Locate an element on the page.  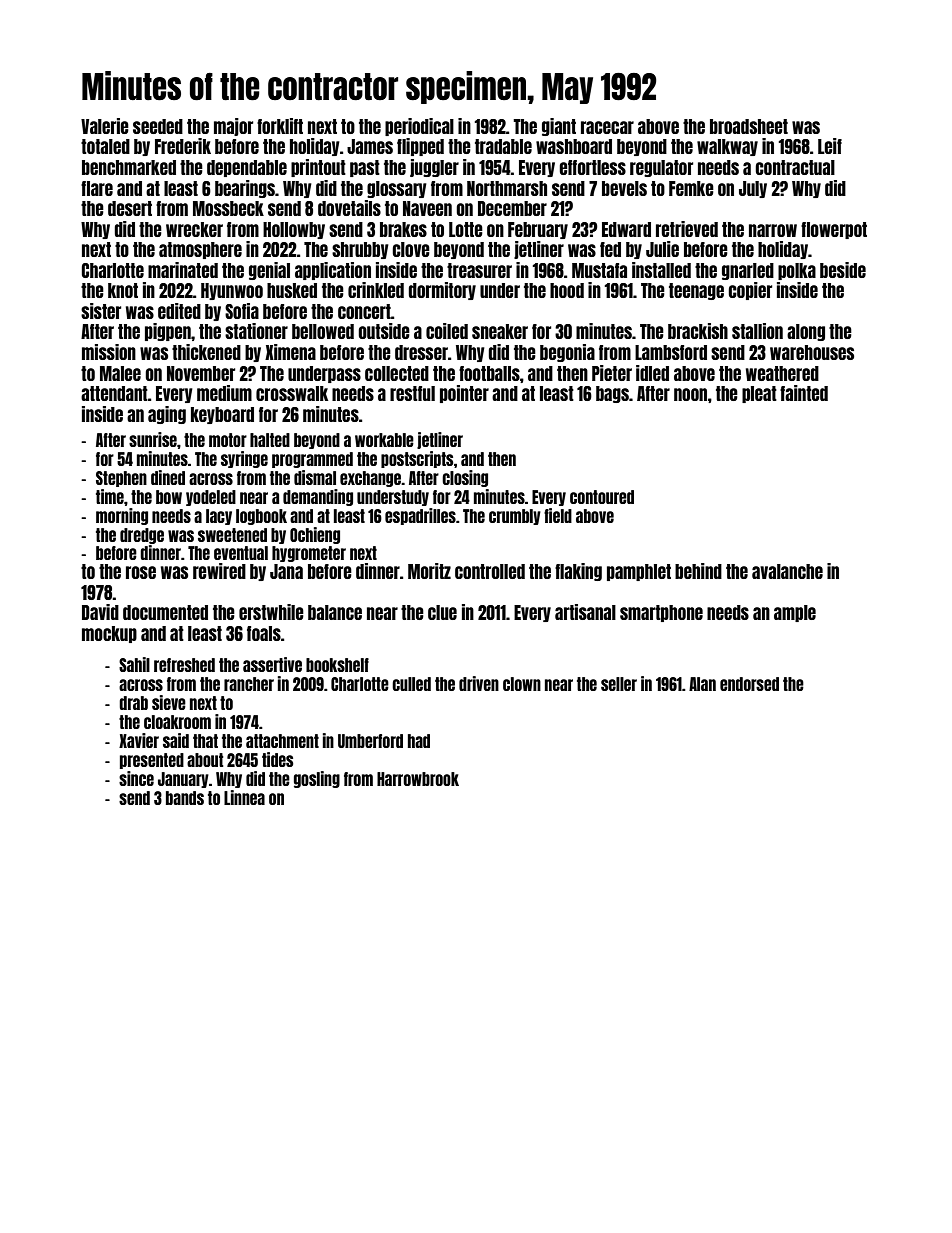
seller is located at coordinates (619, 684).
